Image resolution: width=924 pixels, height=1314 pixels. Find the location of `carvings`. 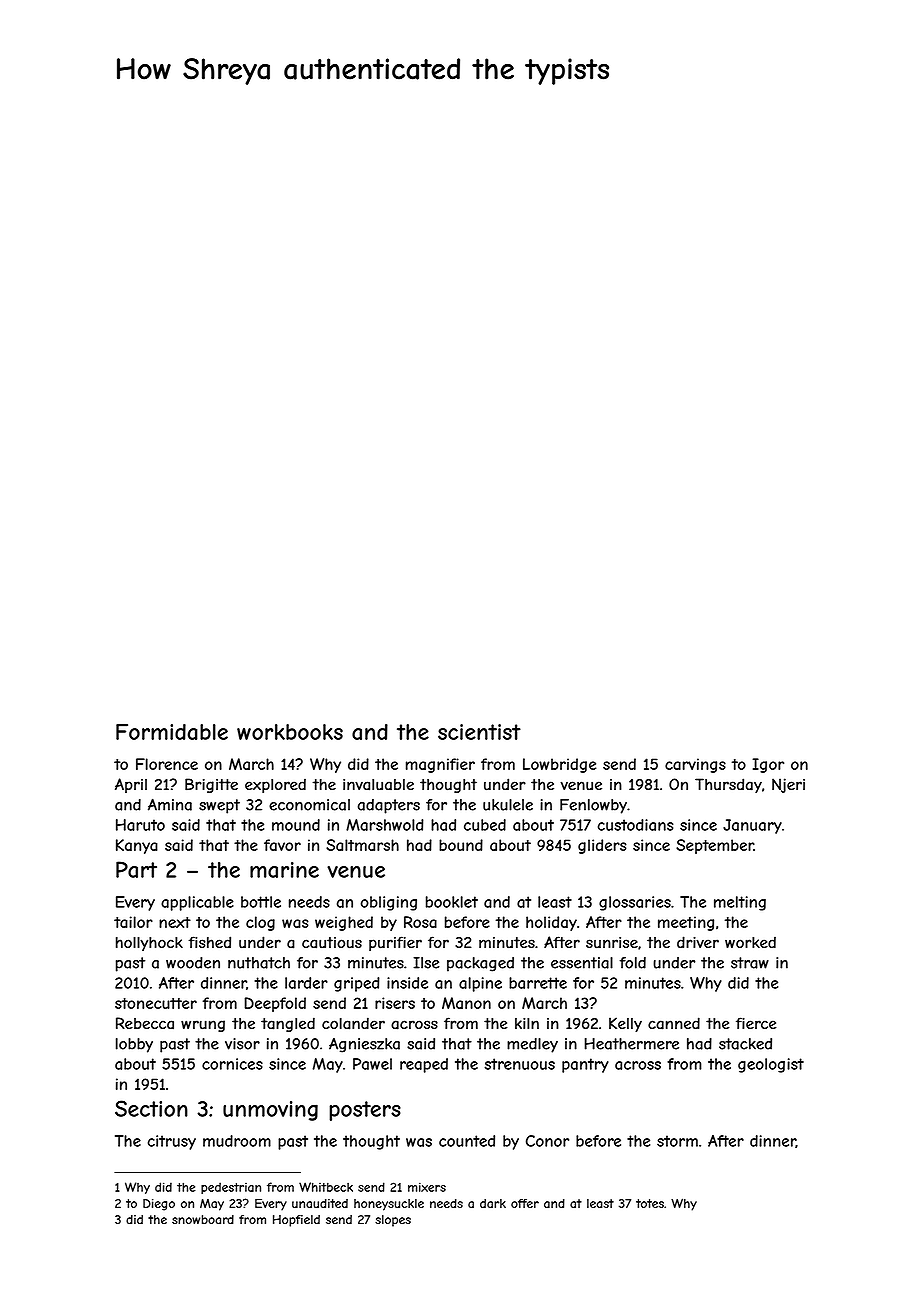

carvings is located at coordinates (695, 765).
